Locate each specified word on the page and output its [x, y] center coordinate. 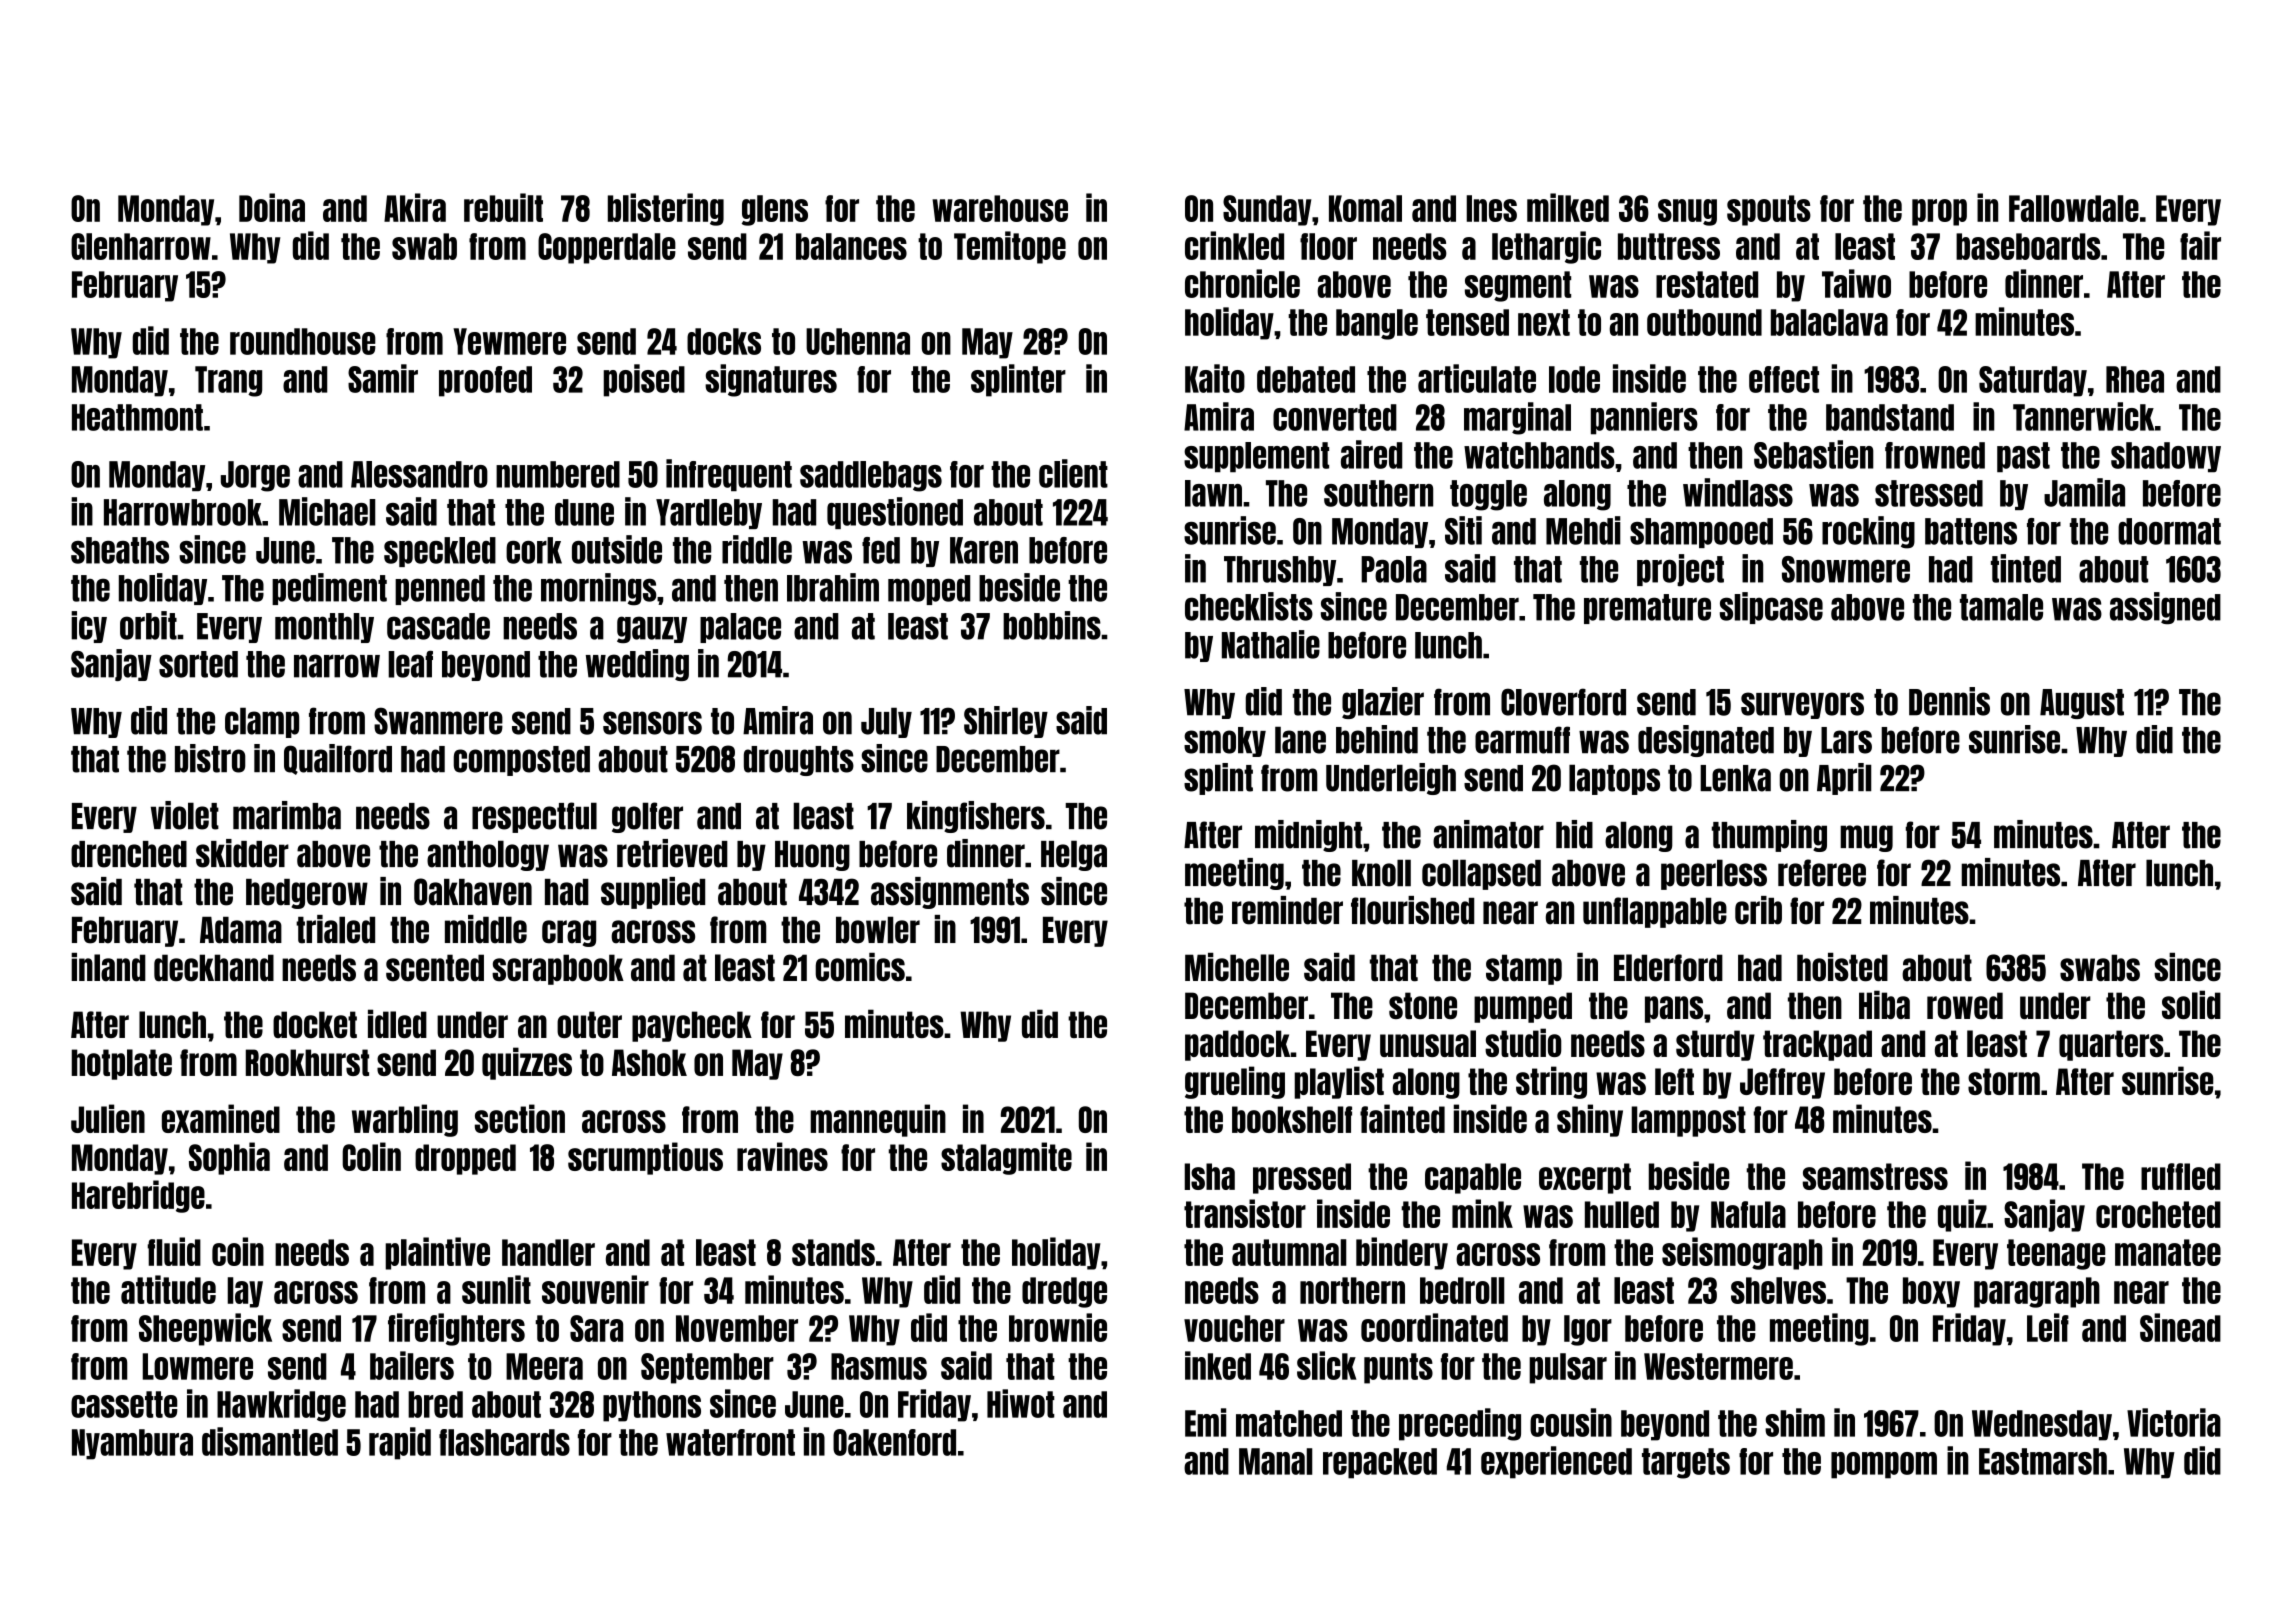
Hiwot [1021, 1403]
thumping [1769, 836]
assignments [950, 893]
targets [1686, 1463]
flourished [1412, 910]
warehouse [1000, 208]
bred [435, 1404]
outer [589, 1024]
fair [2200, 245]
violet [185, 815]
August [2082, 704]
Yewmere [509, 341]
